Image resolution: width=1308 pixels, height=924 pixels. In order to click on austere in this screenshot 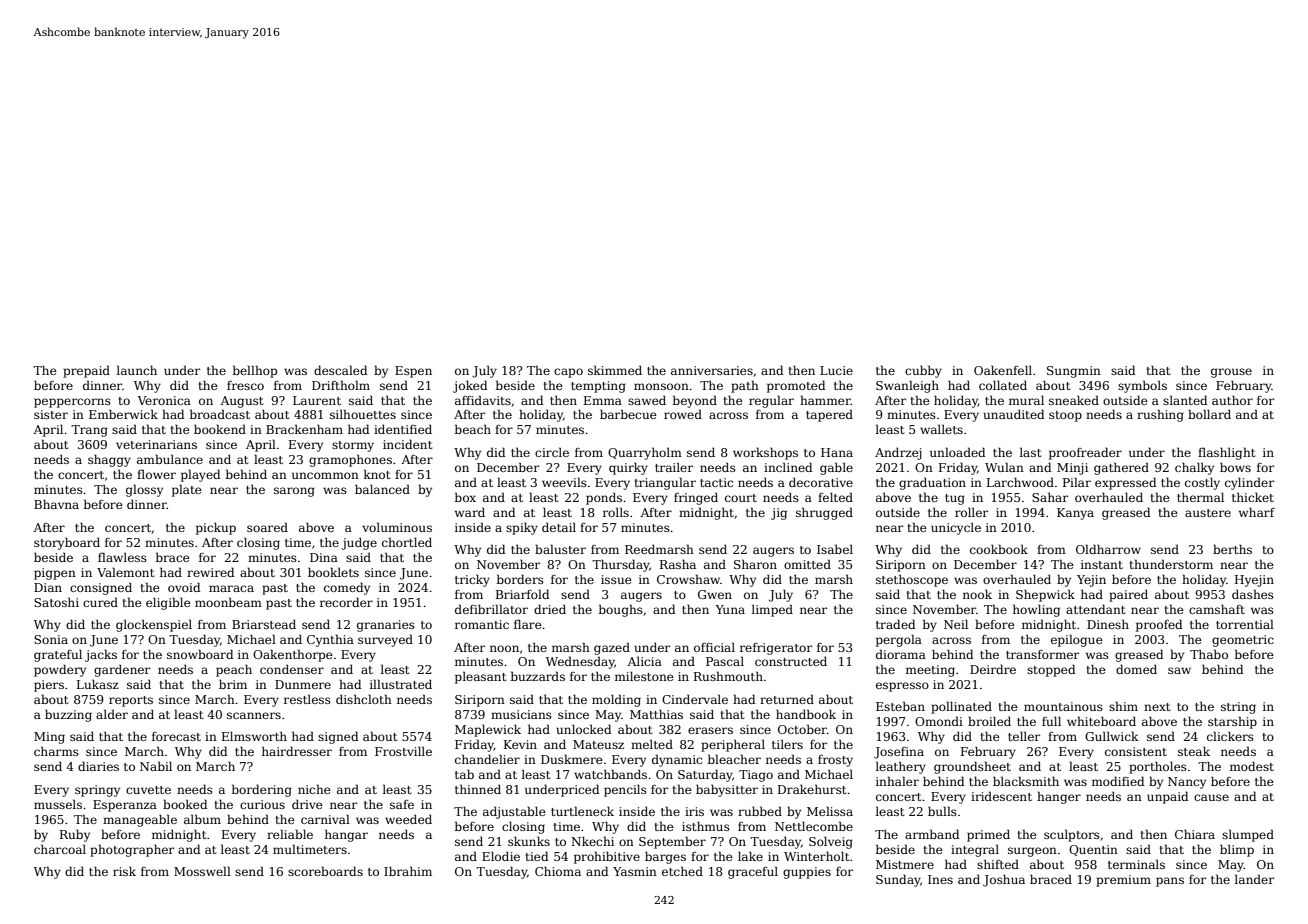, I will do `click(1208, 513)`.
